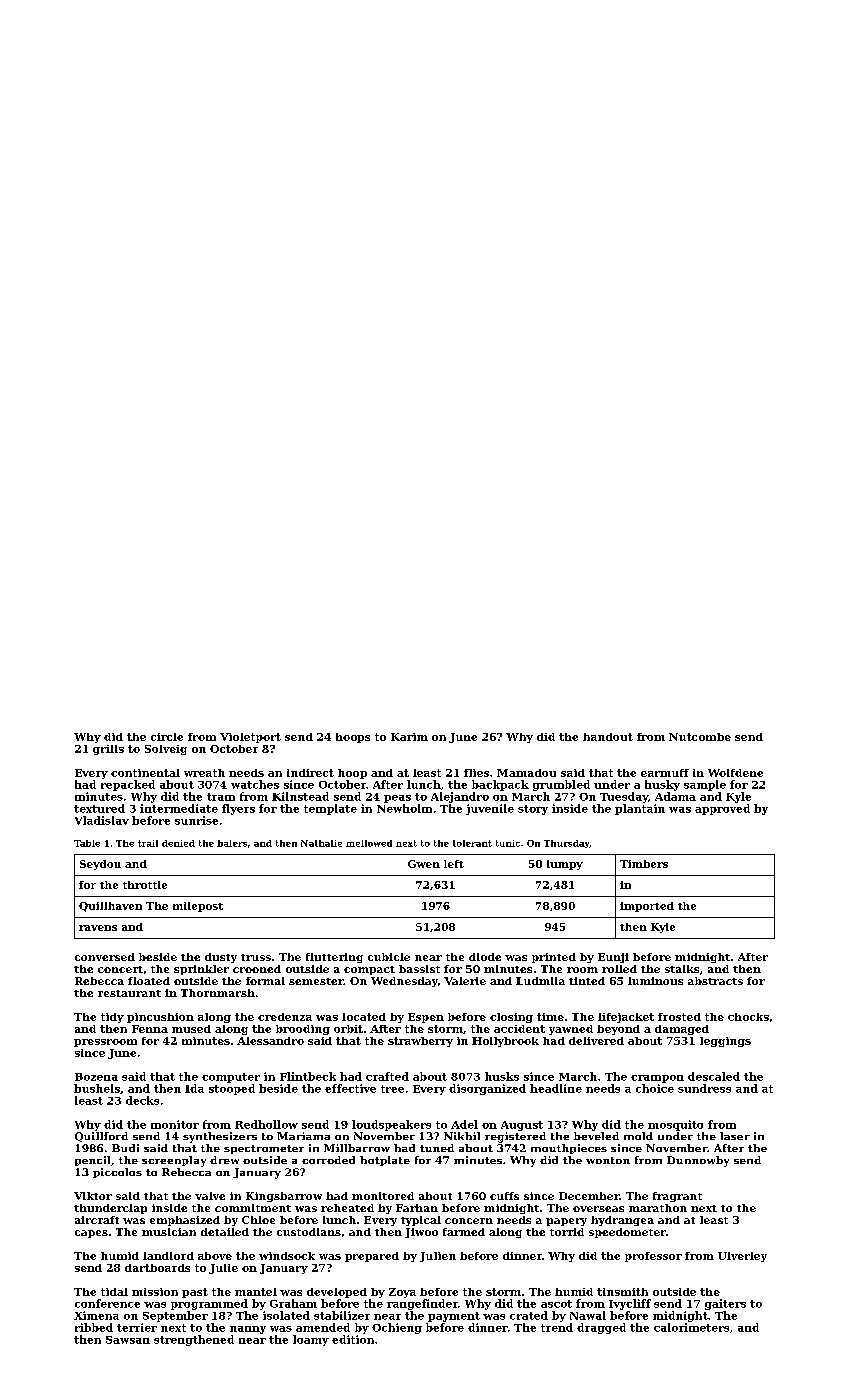  Describe the element at coordinates (311, 1340) in the screenshot. I see `loamy` at that location.
